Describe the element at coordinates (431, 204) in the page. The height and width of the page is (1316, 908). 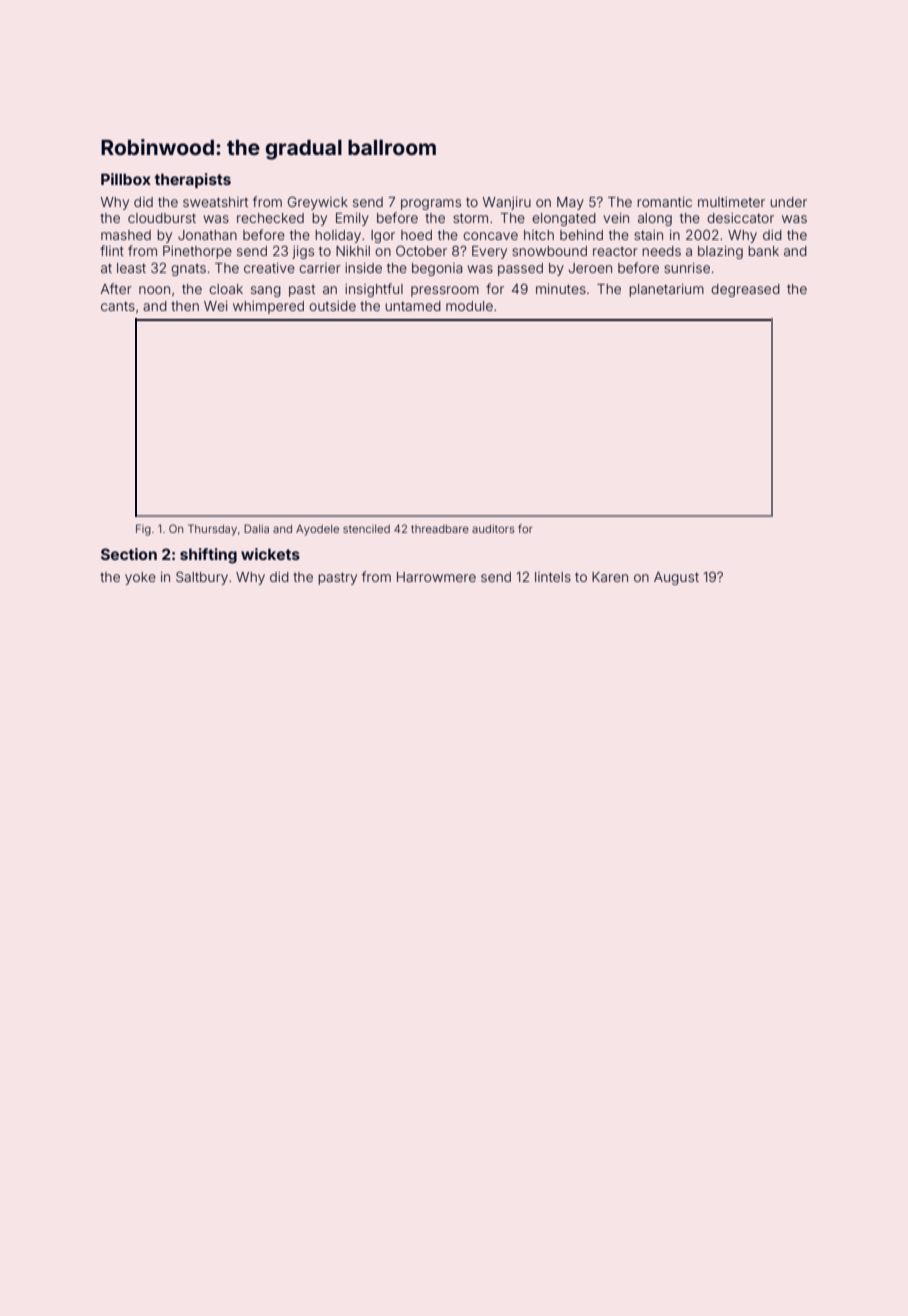
I see `programs` at that location.
